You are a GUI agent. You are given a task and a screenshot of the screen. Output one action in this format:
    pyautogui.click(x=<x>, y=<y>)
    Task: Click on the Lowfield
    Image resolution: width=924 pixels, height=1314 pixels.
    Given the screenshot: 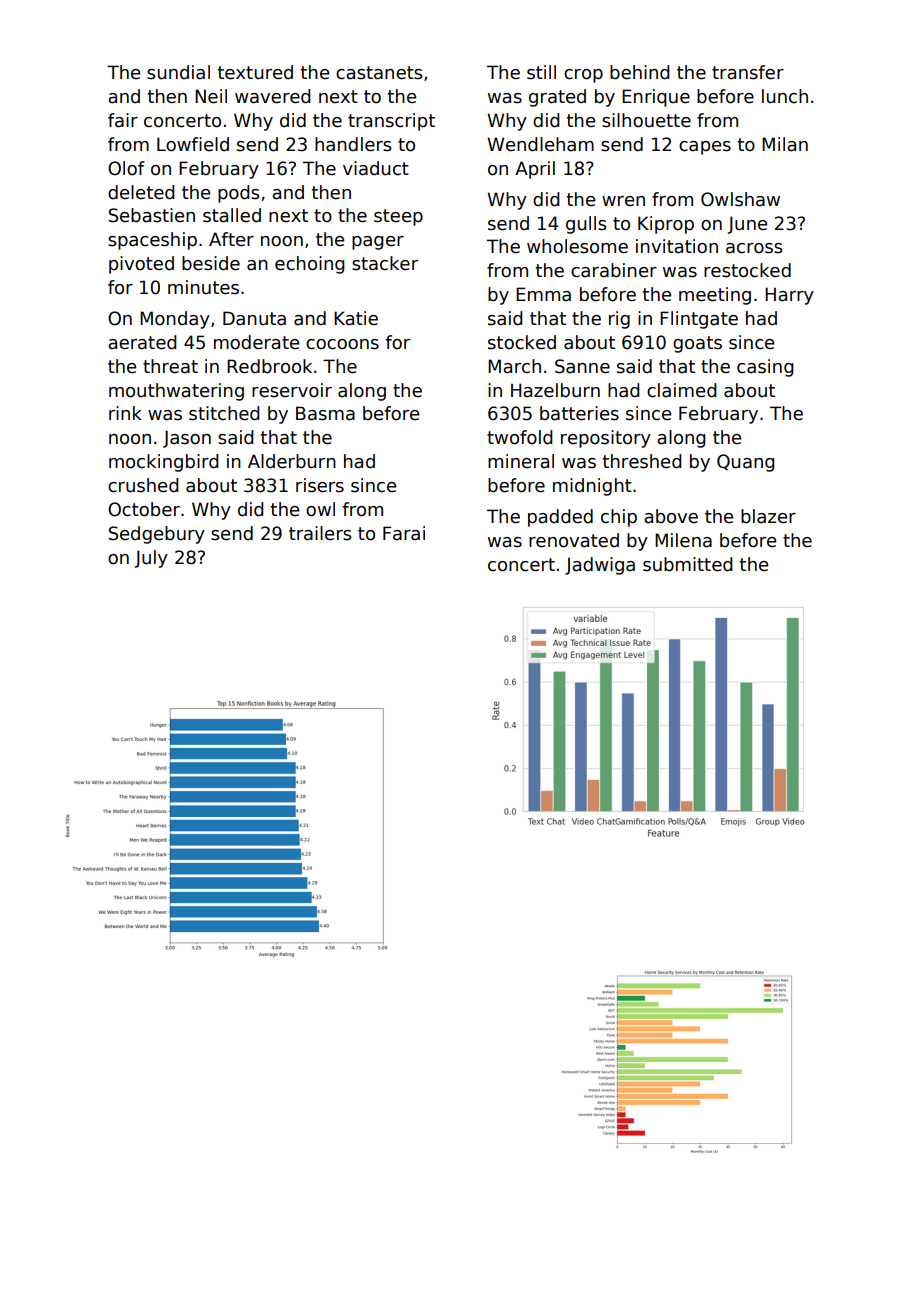 What is the action you would take?
    pyautogui.click(x=193, y=144)
